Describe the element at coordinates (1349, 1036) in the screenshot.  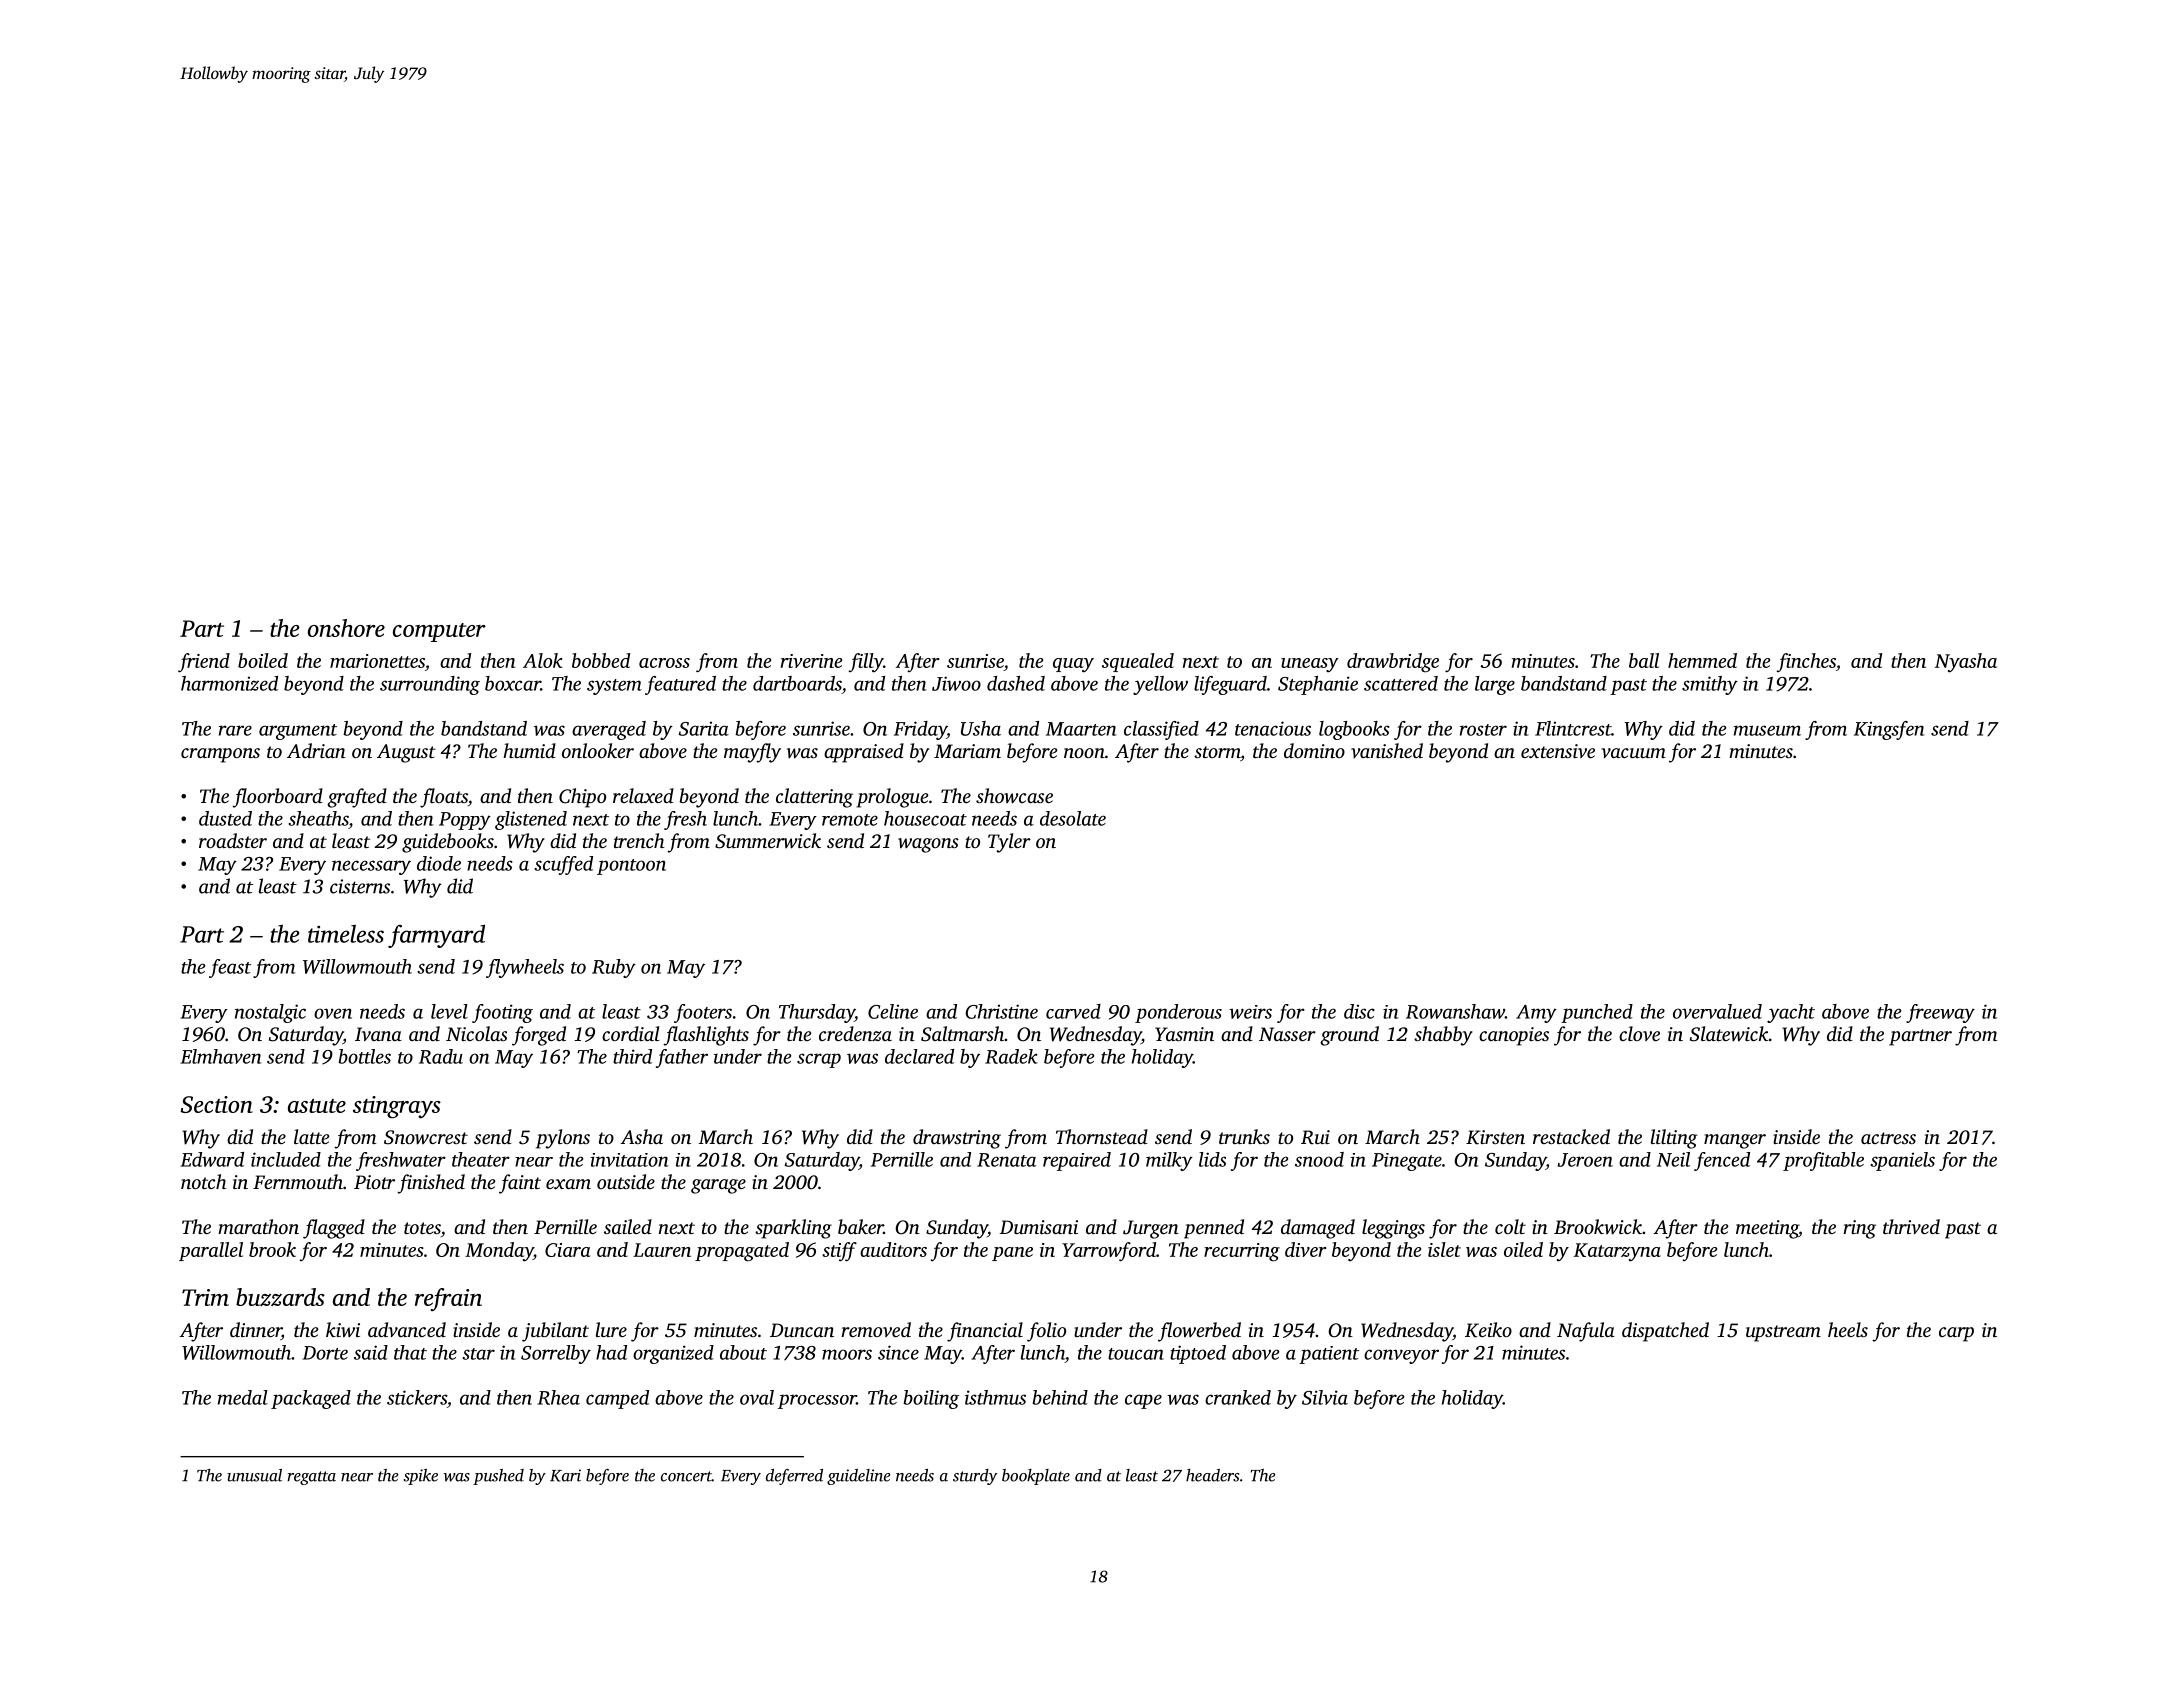
I see `ground` at that location.
